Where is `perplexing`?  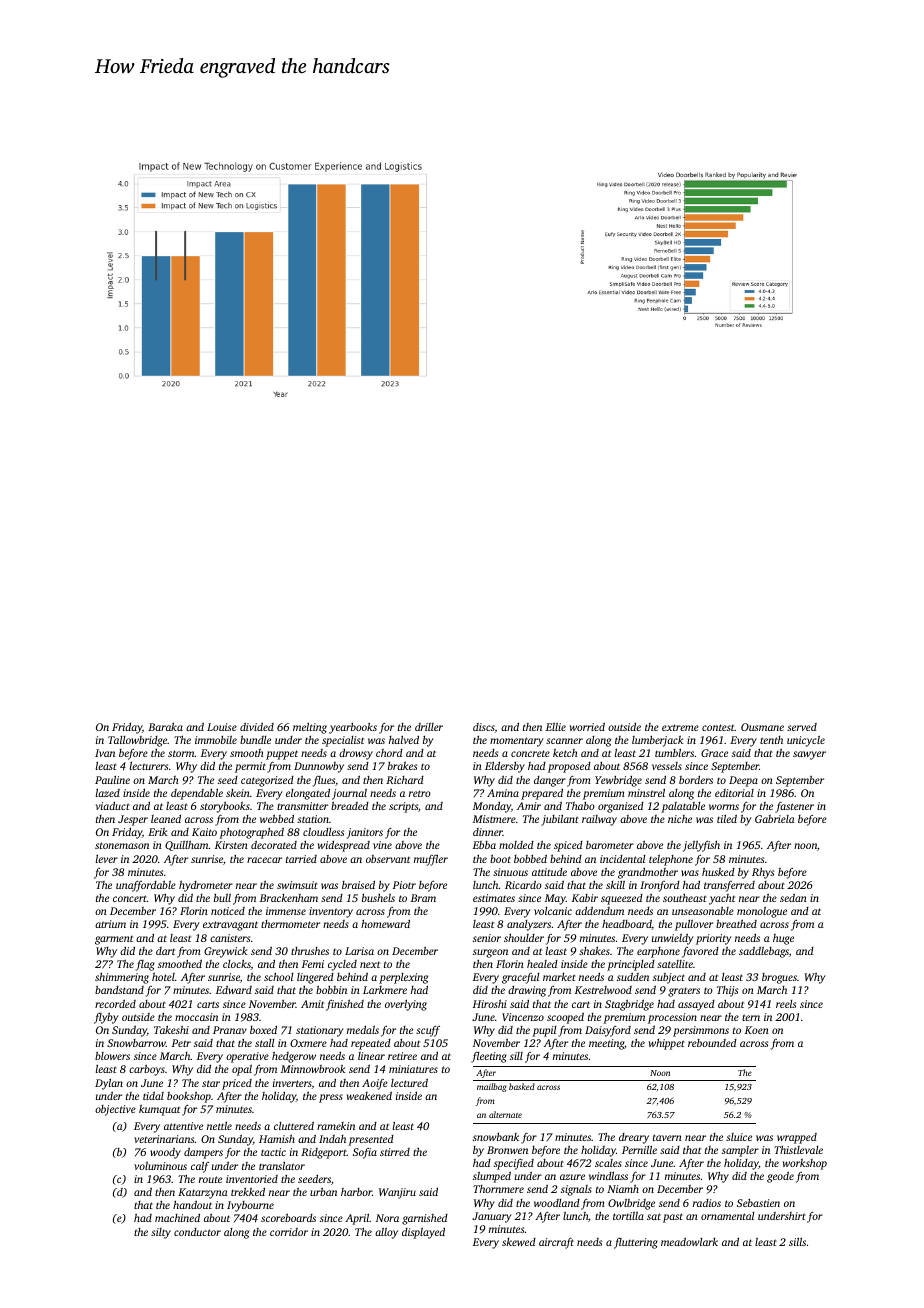
perplexing is located at coordinates (403, 978).
